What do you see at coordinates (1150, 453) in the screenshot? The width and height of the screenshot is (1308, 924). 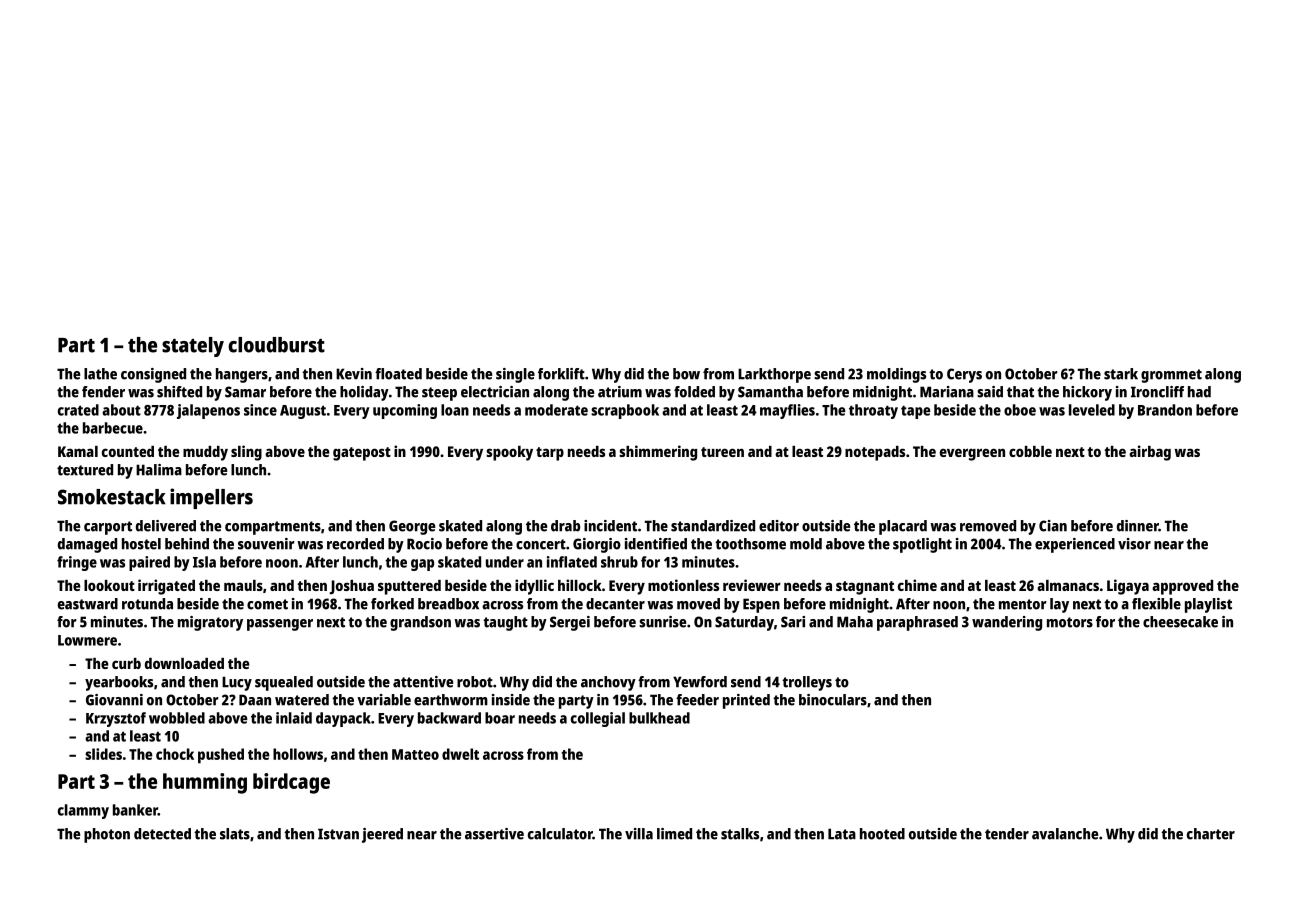 I see `airbag` at bounding box center [1150, 453].
